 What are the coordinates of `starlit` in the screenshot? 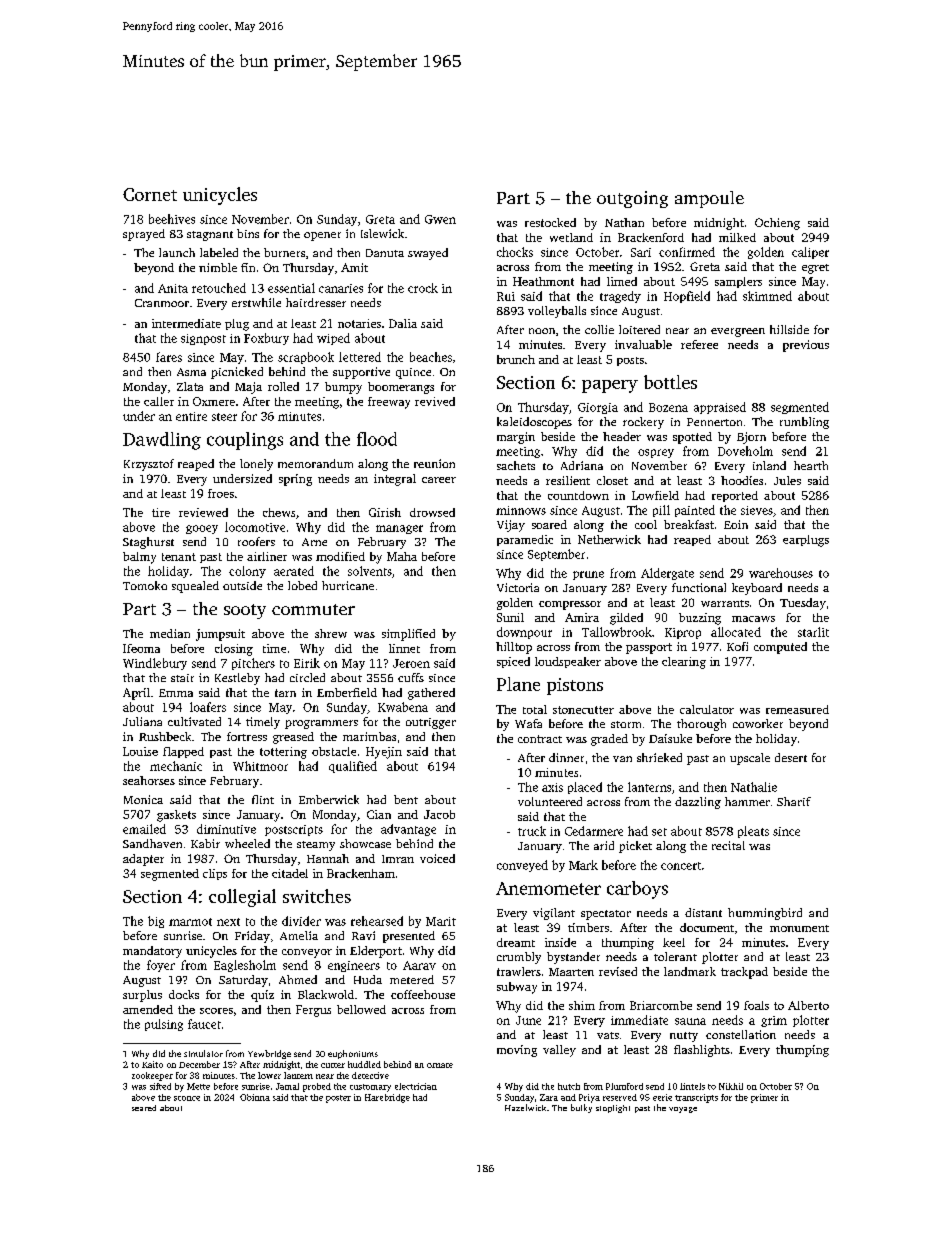 It's located at (813, 632).
